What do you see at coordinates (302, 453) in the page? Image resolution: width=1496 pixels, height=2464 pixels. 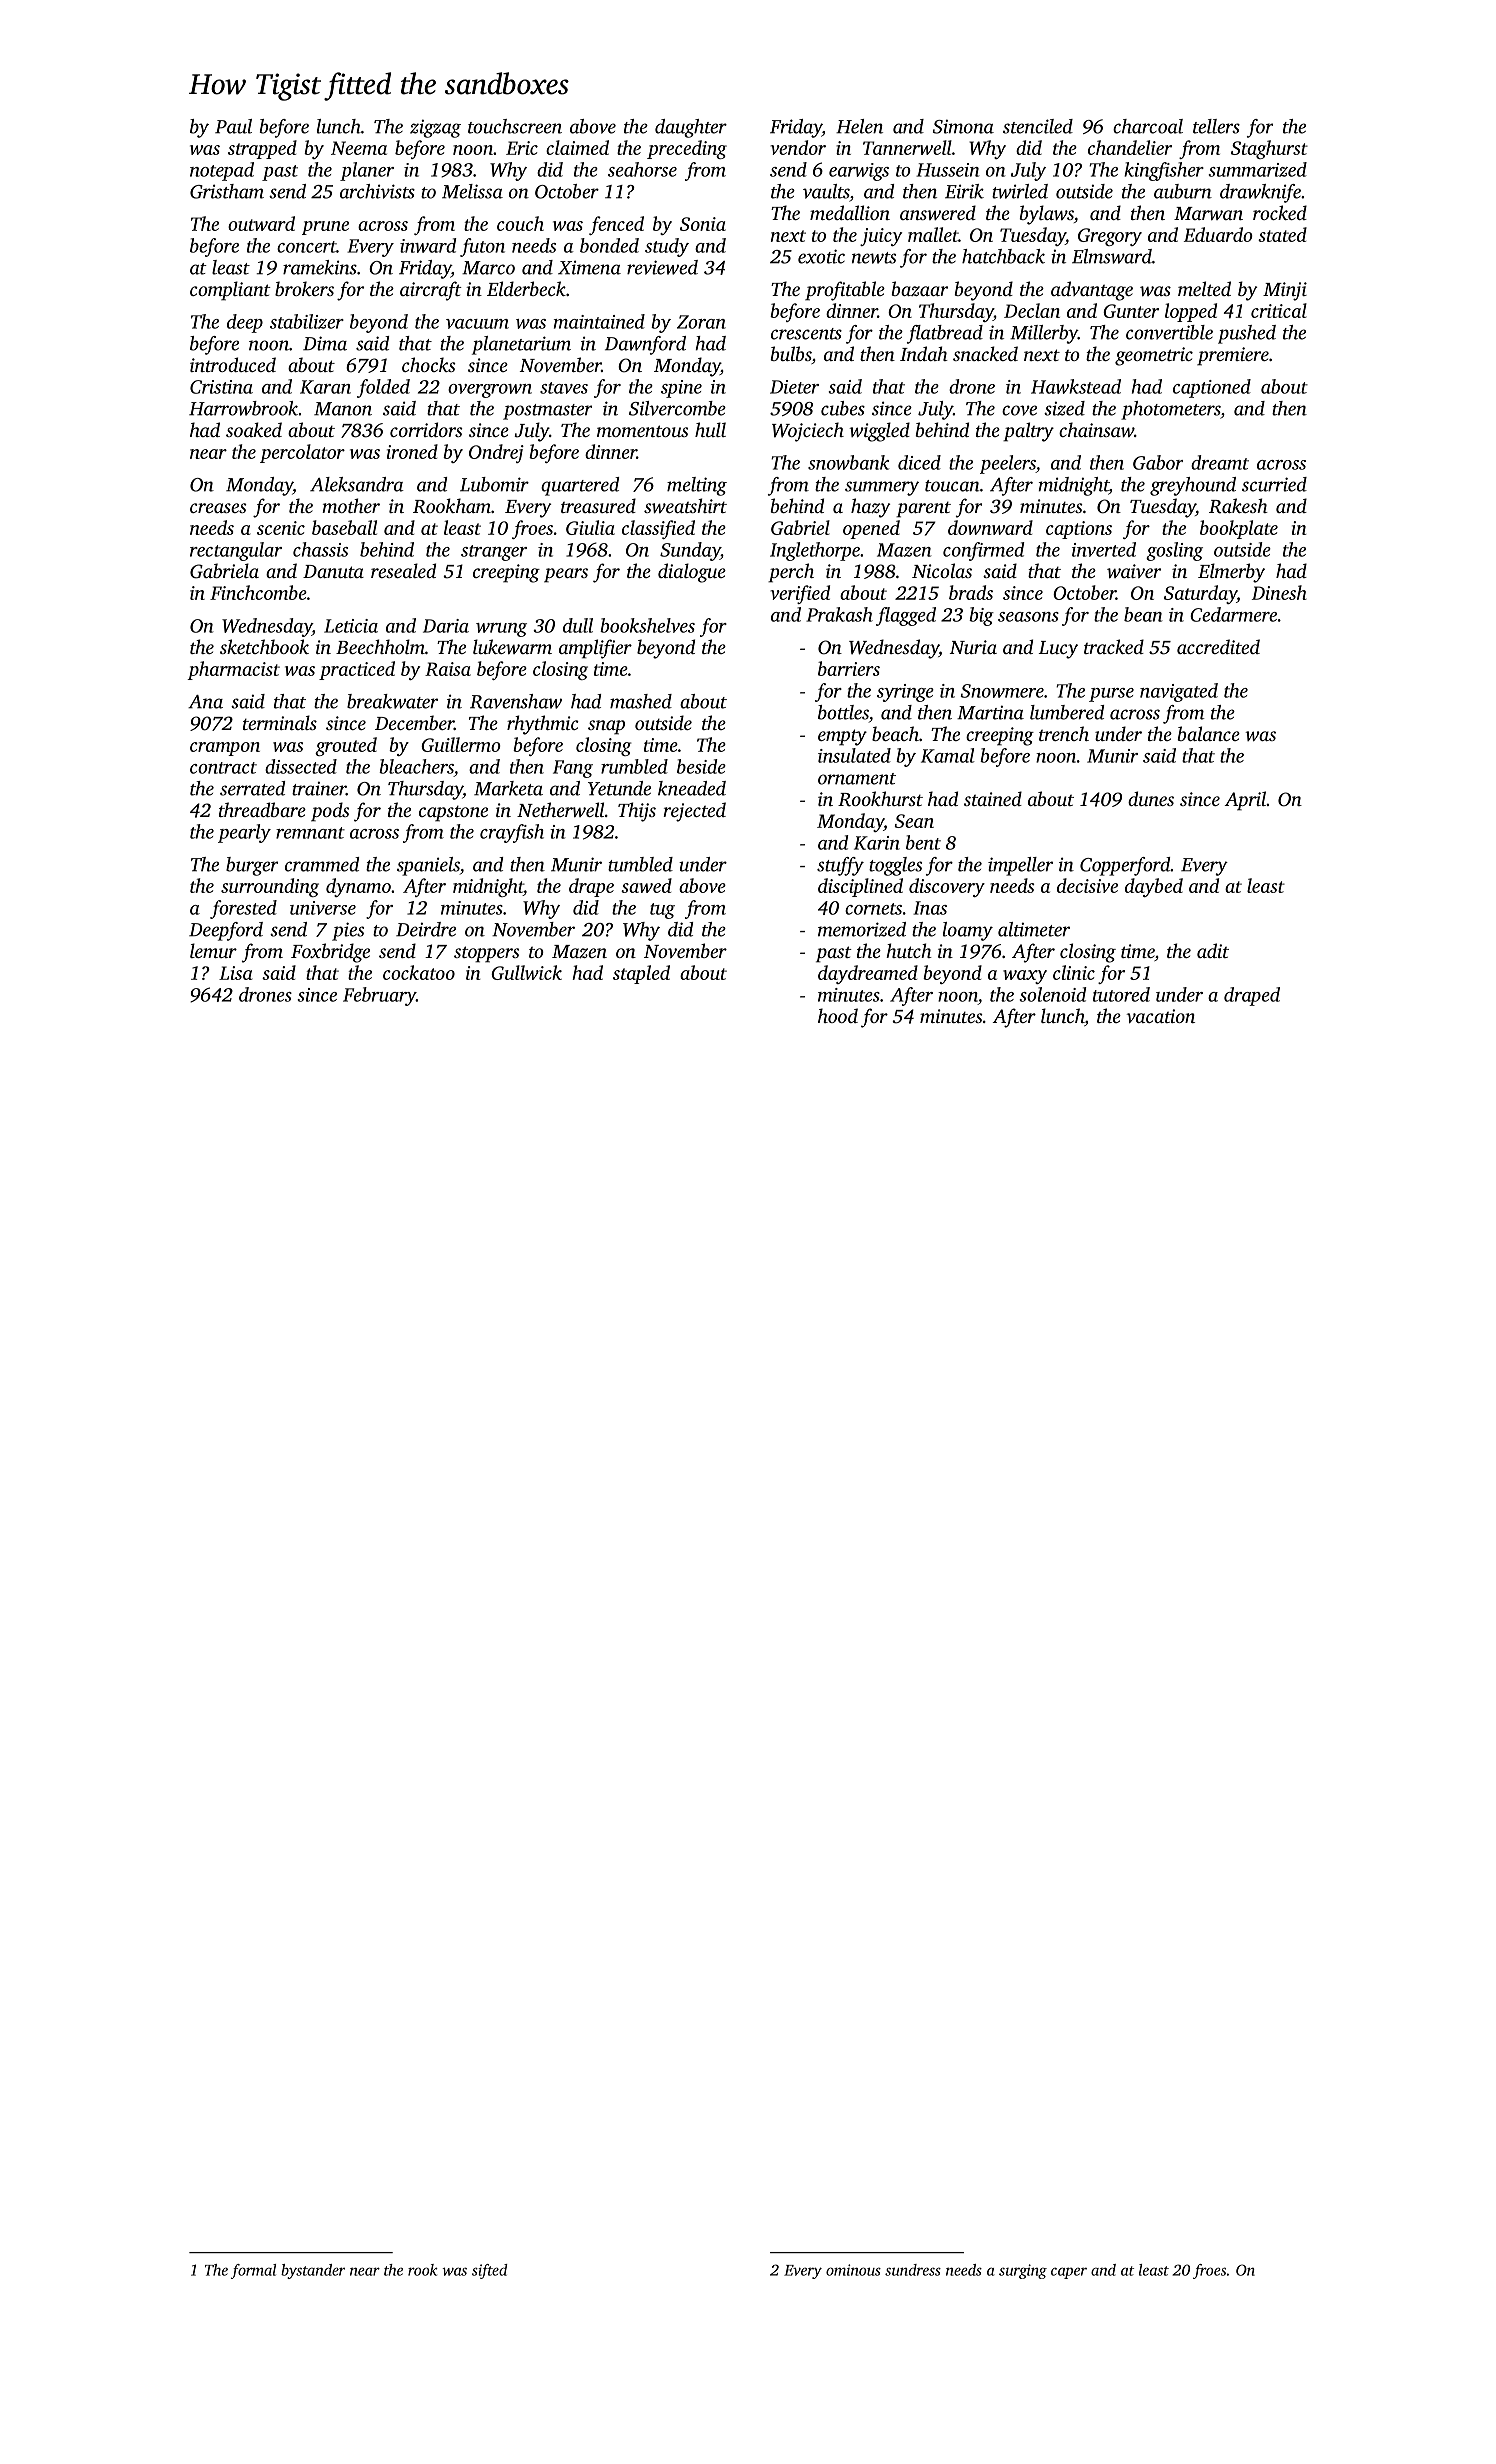 I see `percolator` at bounding box center [302, 453].
